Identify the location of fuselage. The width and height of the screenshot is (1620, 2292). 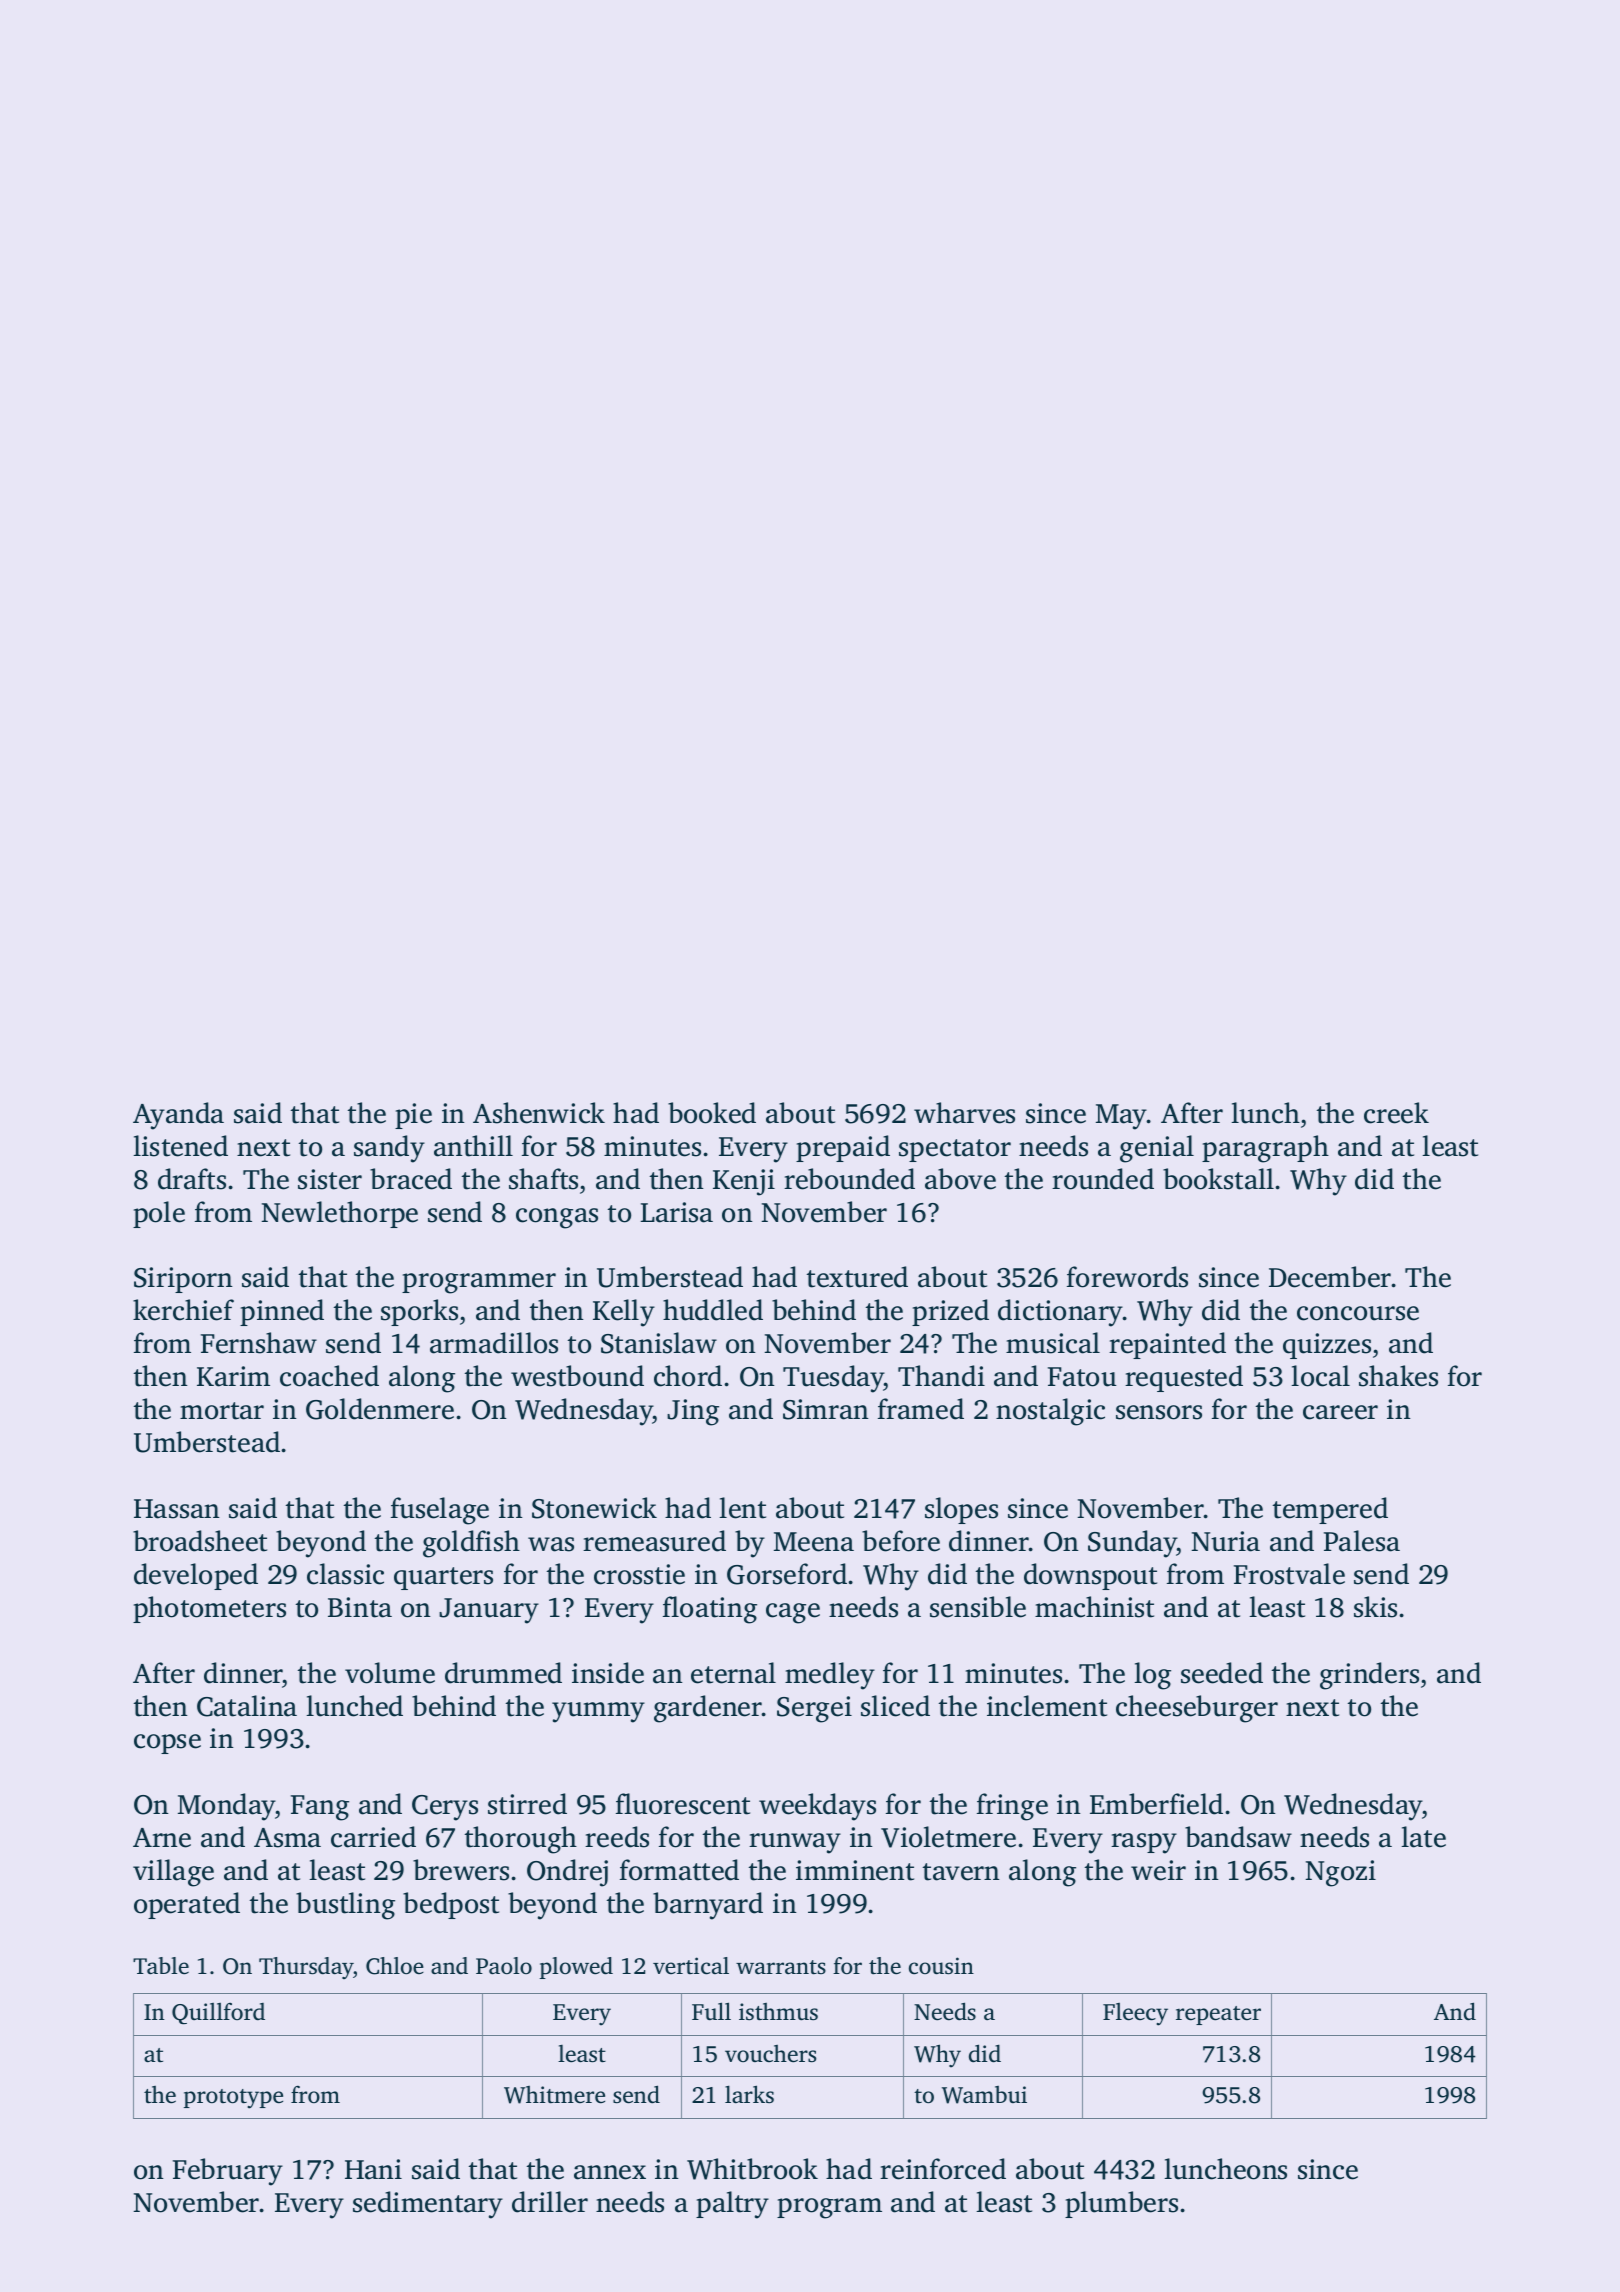
(440, 1511).
